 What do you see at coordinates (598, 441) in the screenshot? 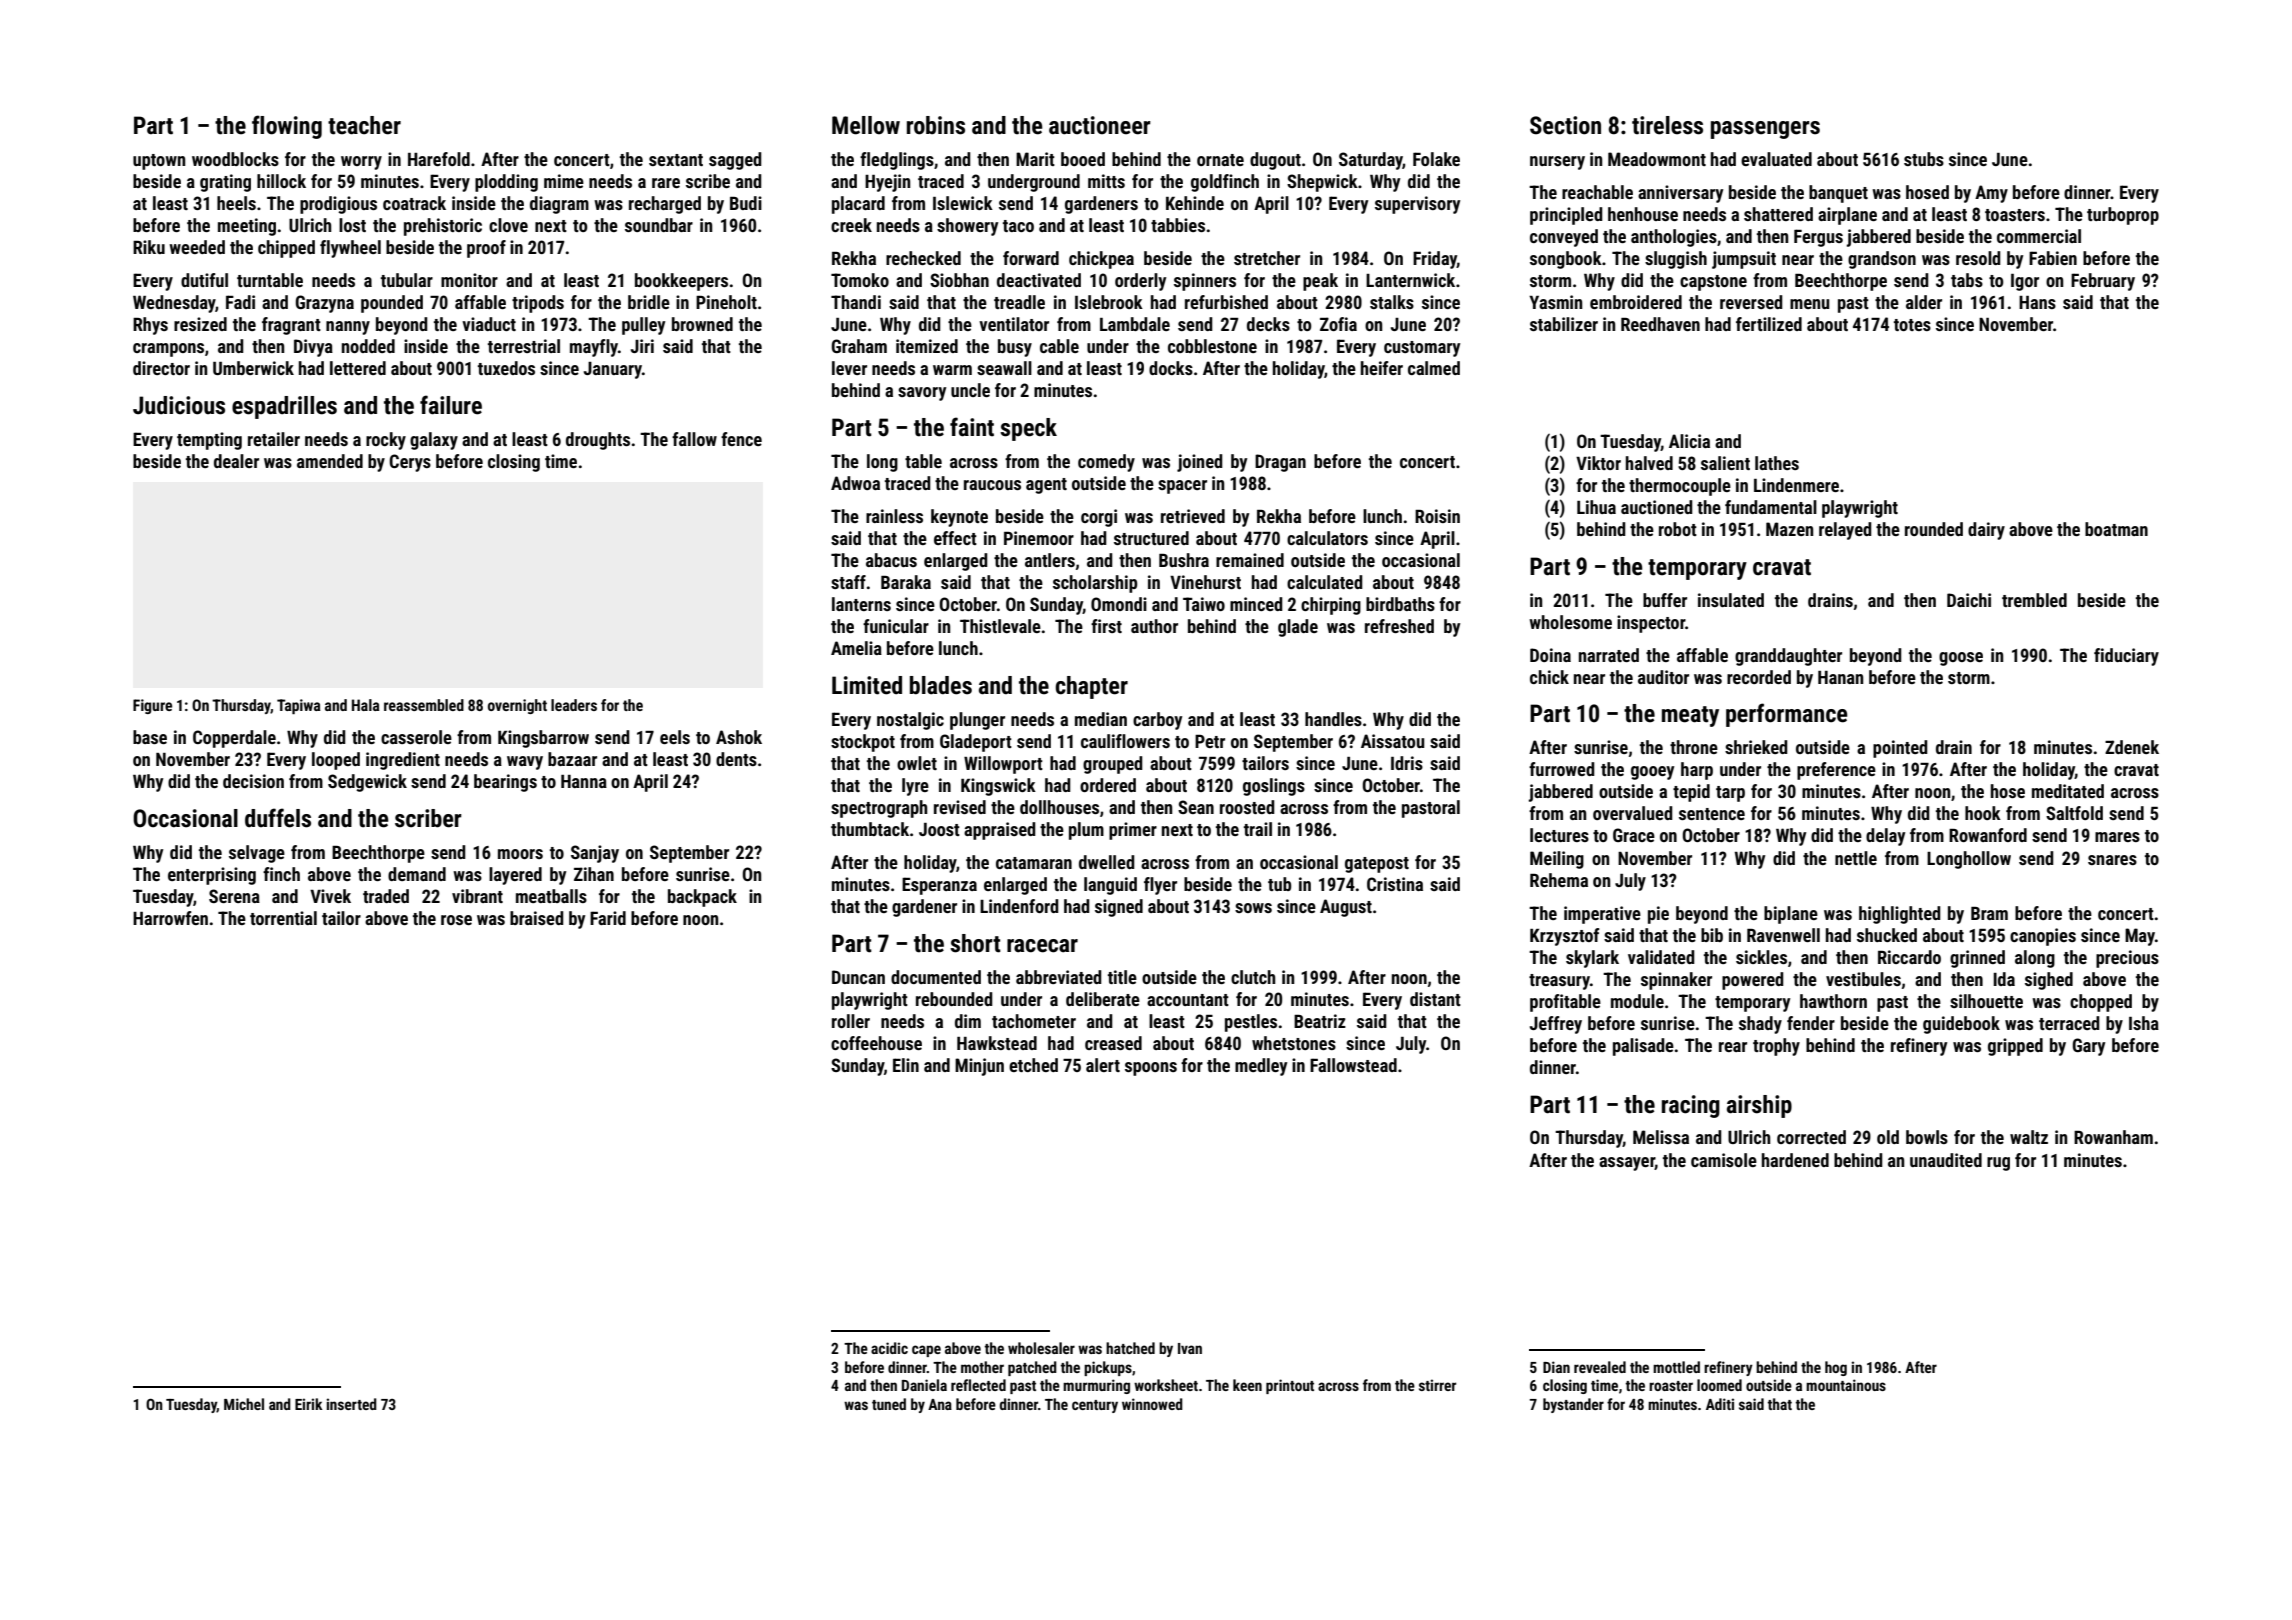
I see `droughts` at bounding box center [598, 441].
